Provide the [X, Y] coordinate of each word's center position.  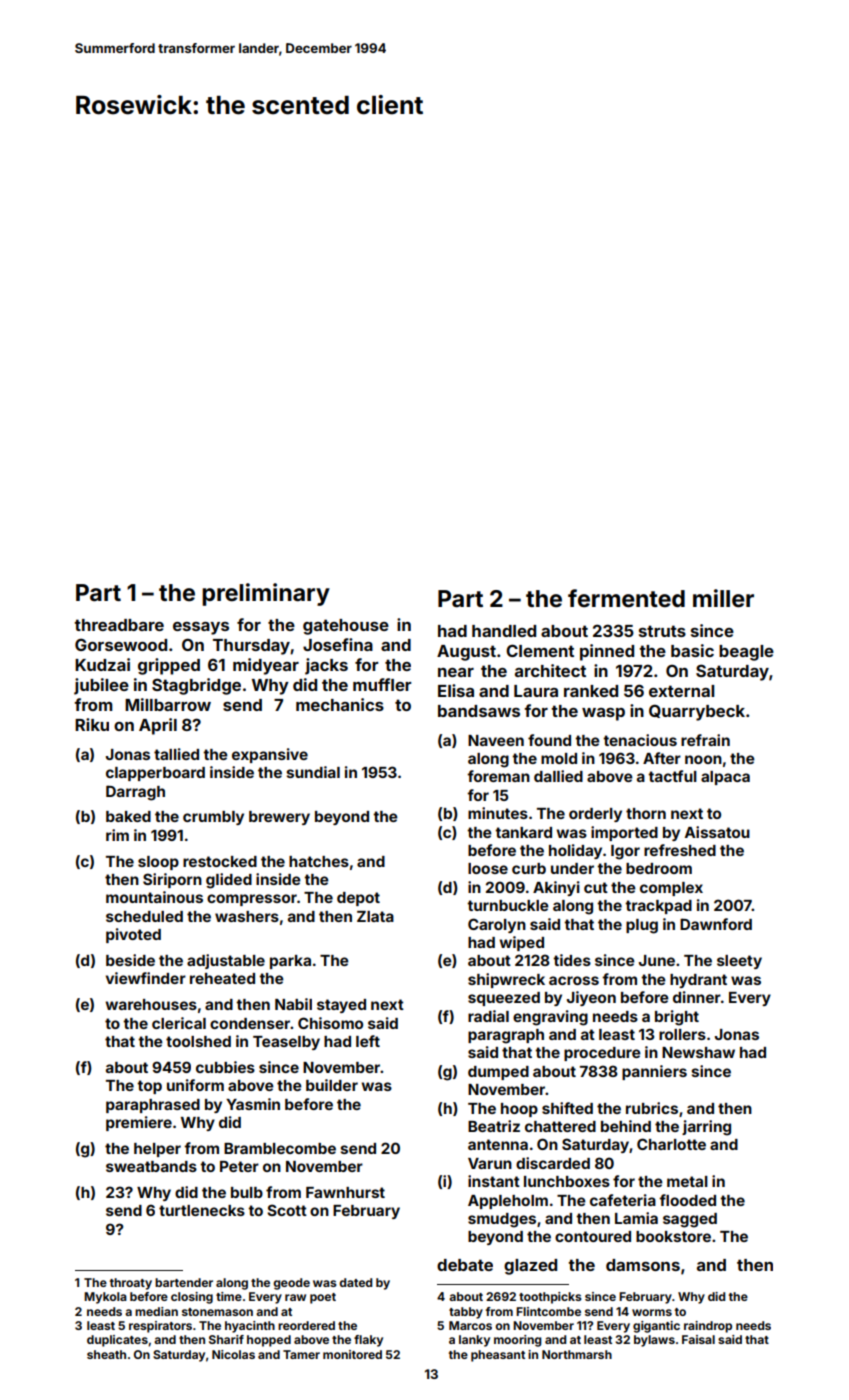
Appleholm [508, 1202]
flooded [687, 1200]
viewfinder [146, 978]
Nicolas [233, 1354]
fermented [626, 598]
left [368, 1041]
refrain [705, 740]
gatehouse [346, 627]
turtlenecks [202, 1210]
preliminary [266, 594]
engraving [550, 1018]
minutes [498, 813]
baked [128, 816]
